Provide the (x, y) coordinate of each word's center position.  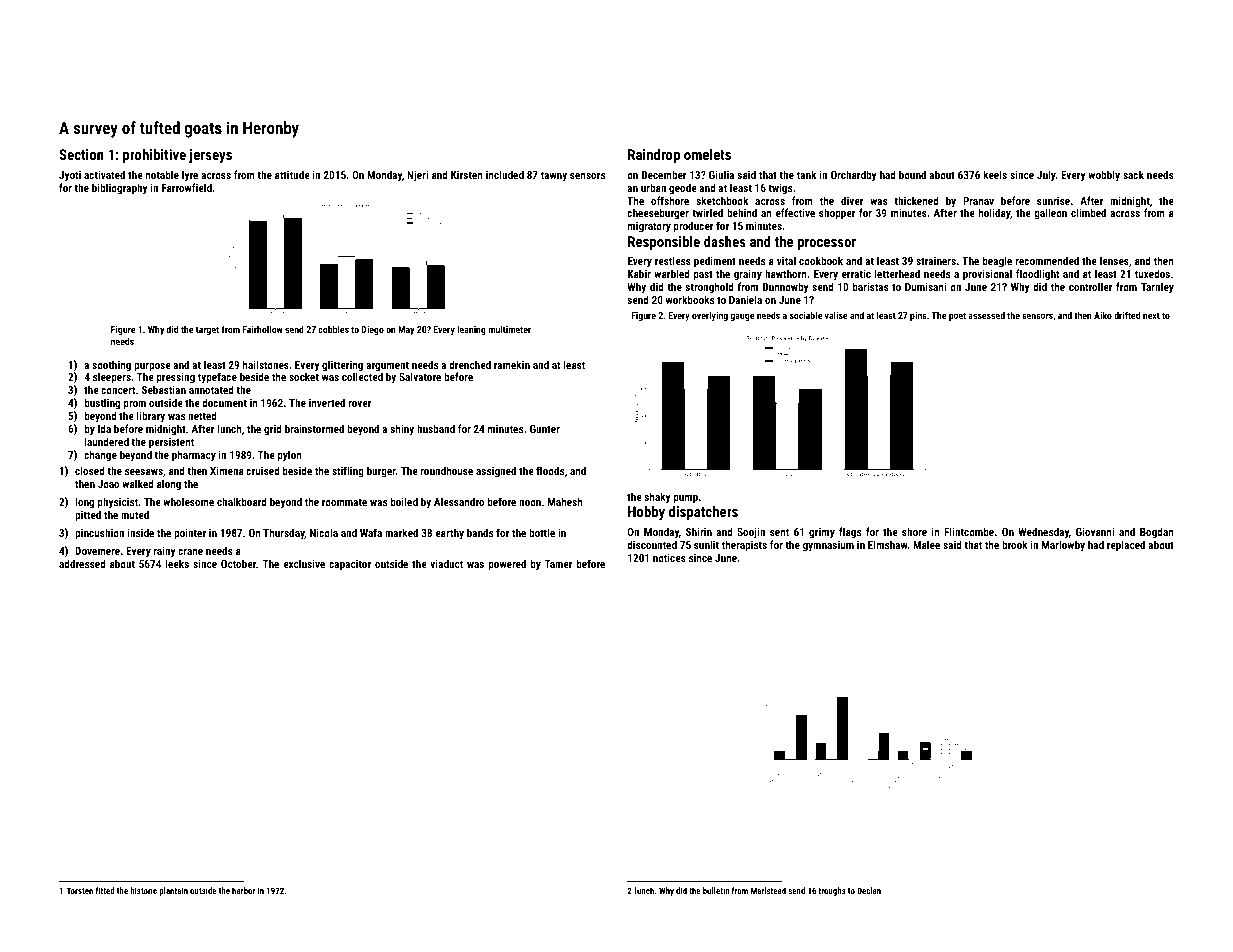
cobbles (333, 329)
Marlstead (768, 890)
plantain (173, 891)
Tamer (559, 564)
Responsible (664, 243)
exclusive (304, 563)
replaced (1126, 546)
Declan (869, 890)
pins (918, 316)
